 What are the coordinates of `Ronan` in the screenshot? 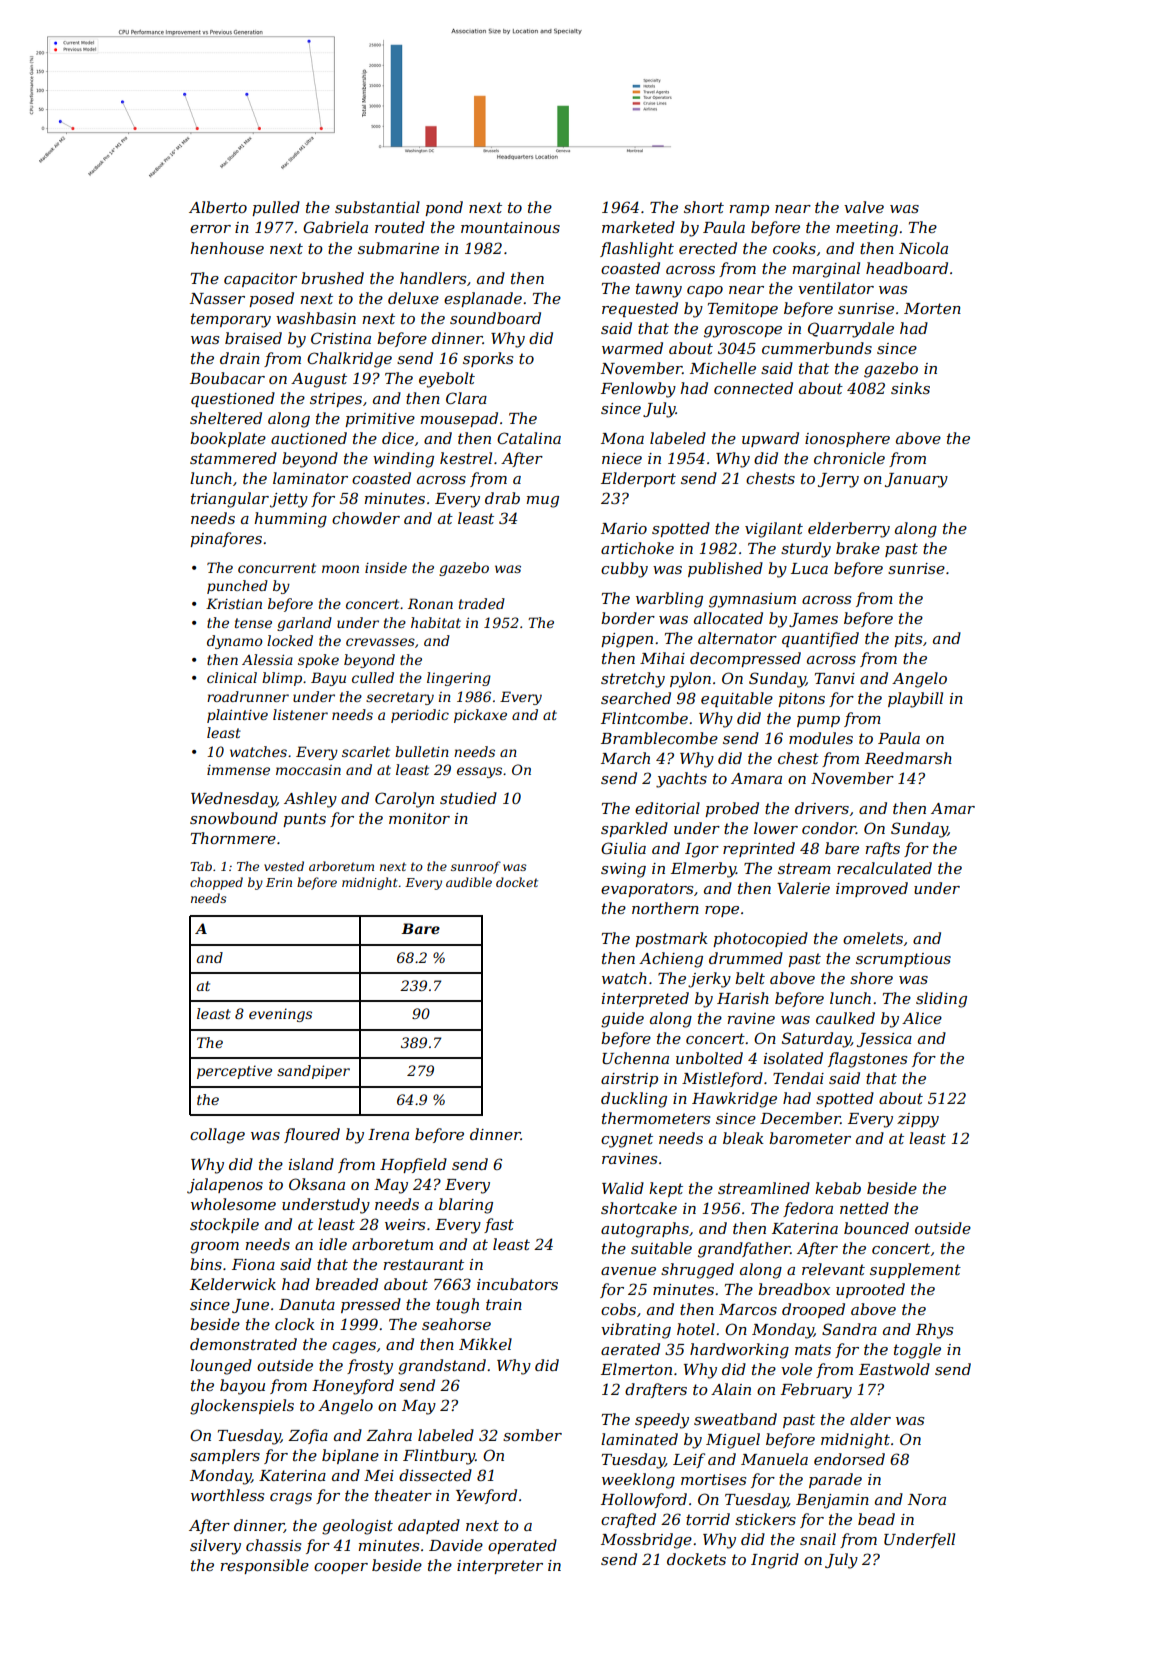 It's located at (430, 603).
